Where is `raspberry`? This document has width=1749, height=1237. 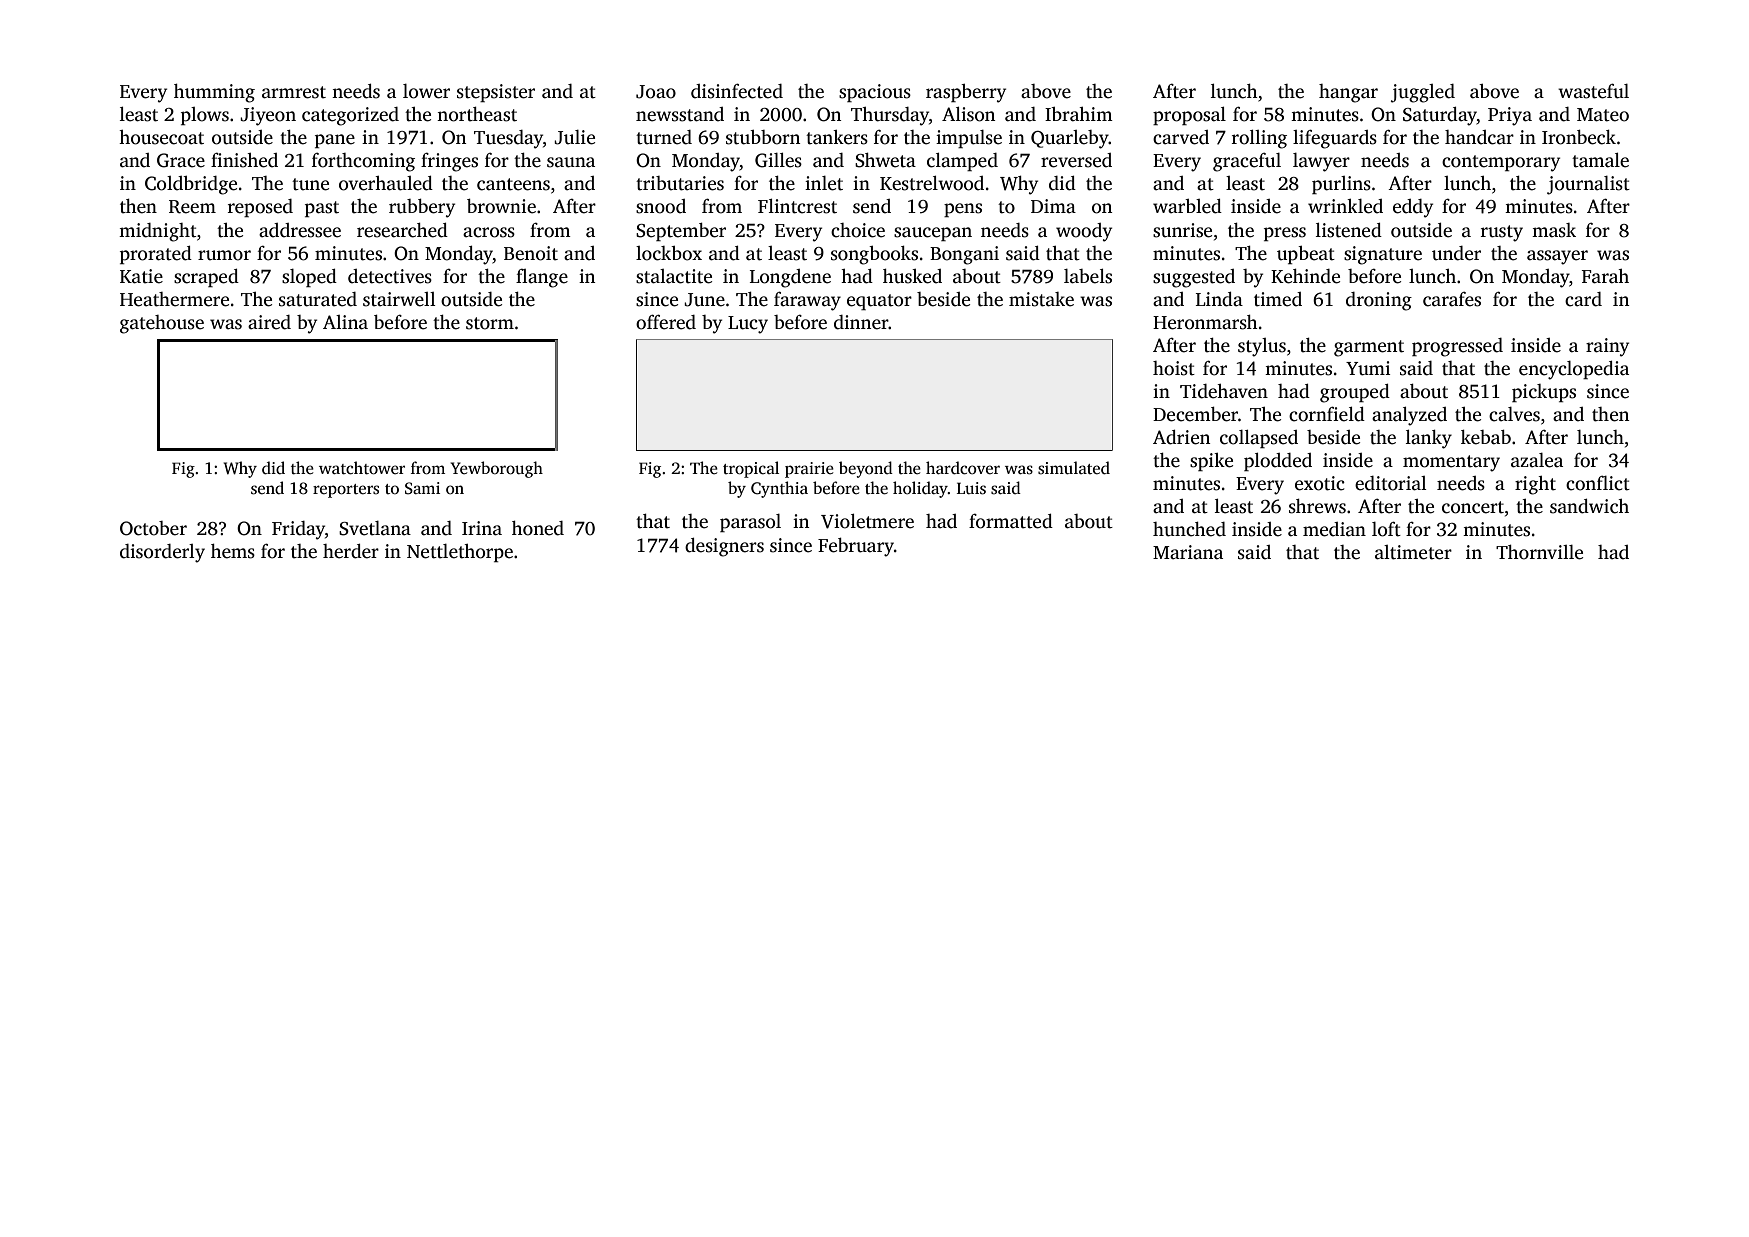
raspberry is located at coordinates (966, 93).
